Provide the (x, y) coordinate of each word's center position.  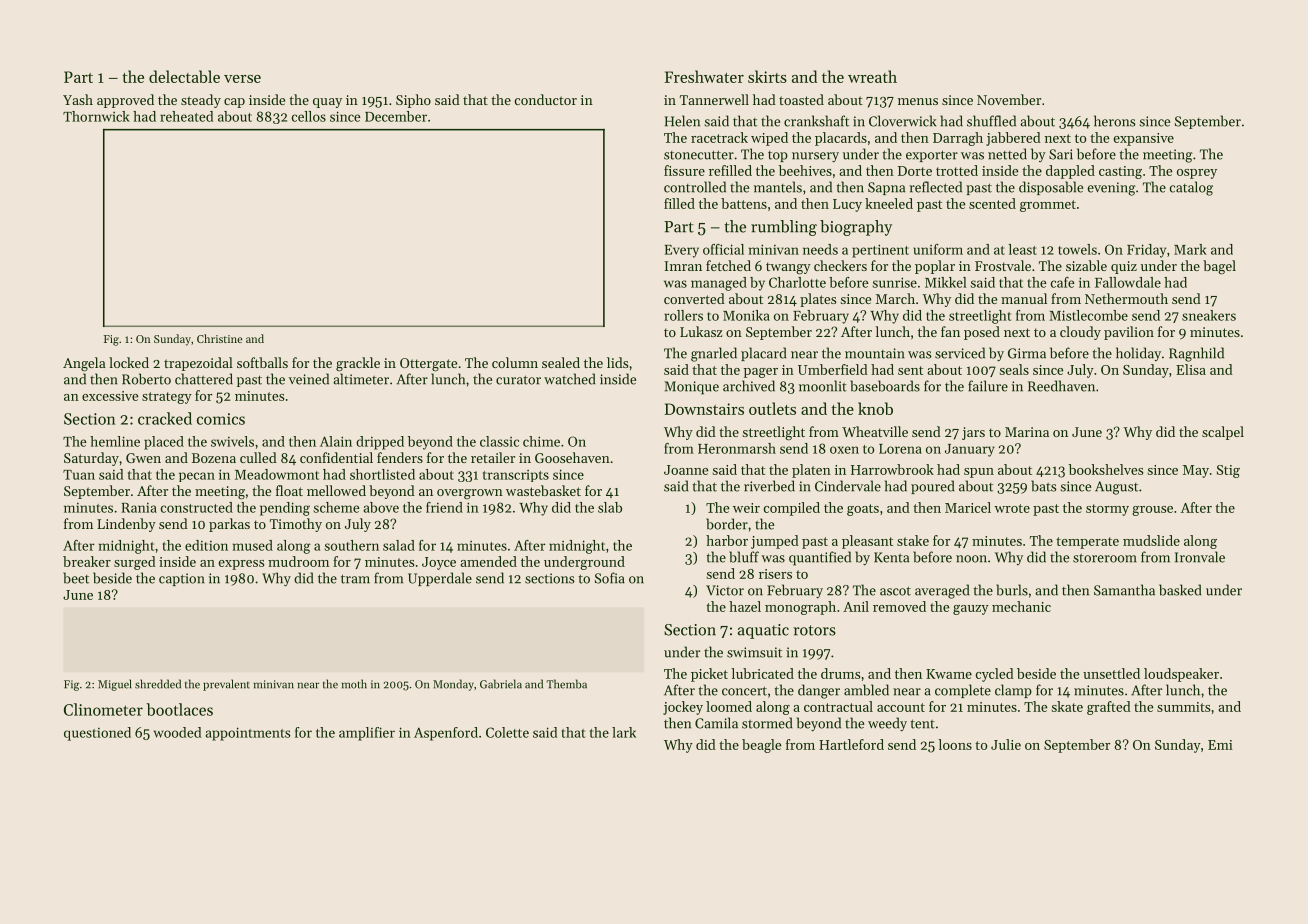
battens (744, 203)
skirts (767, 76)
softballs (262, 362)
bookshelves (1106, 469)
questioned (97, 734)
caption (182, 579)
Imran (683, 266)
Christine (220, 338)
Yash (78, 99)
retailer (493, 457)
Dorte (915, 171)
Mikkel (946, 282)
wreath (872, 76)
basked (1180, 590)
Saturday (91, 459)
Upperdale (440, 579)
